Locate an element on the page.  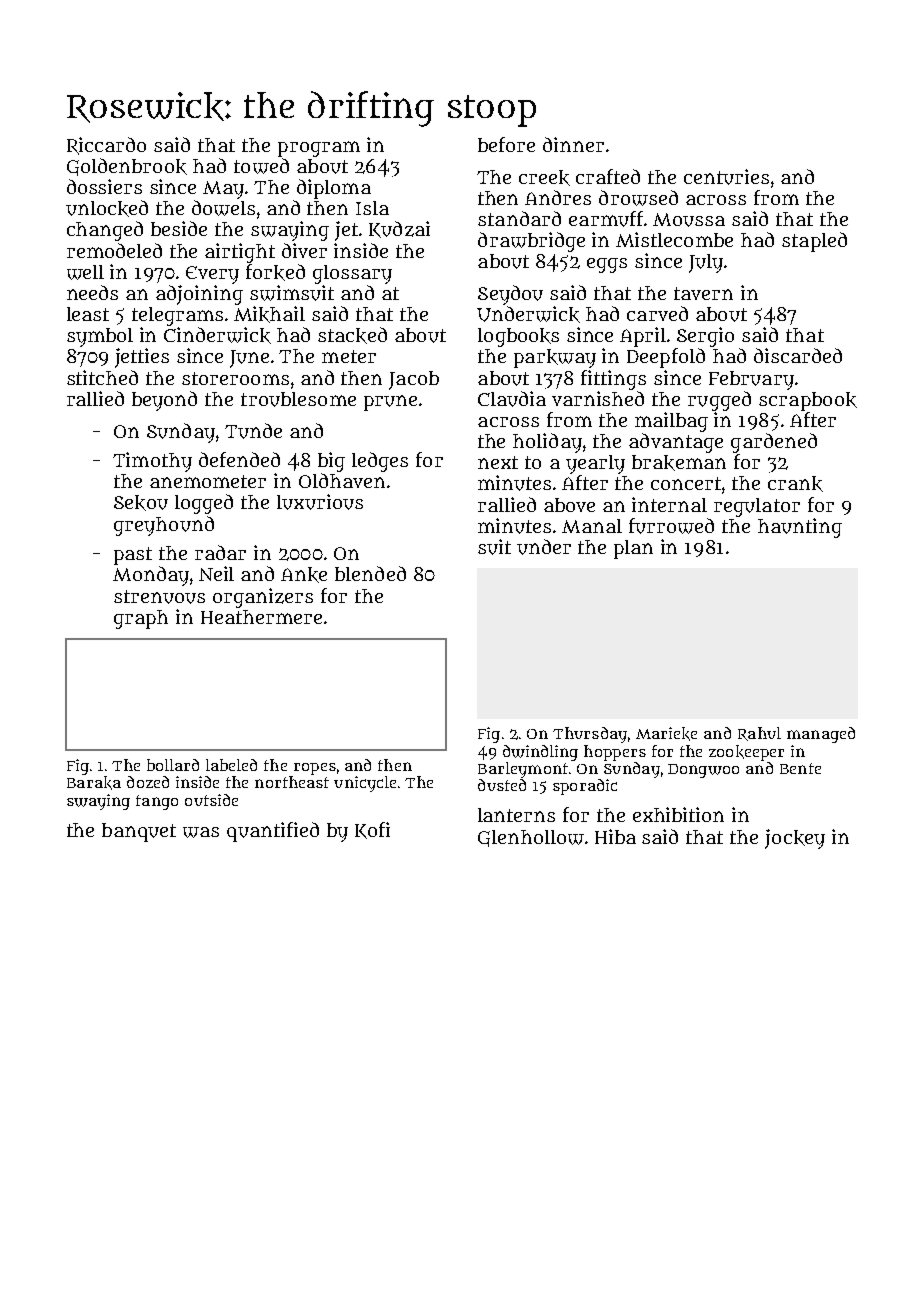
defended is located at coordinates (239, 459).
